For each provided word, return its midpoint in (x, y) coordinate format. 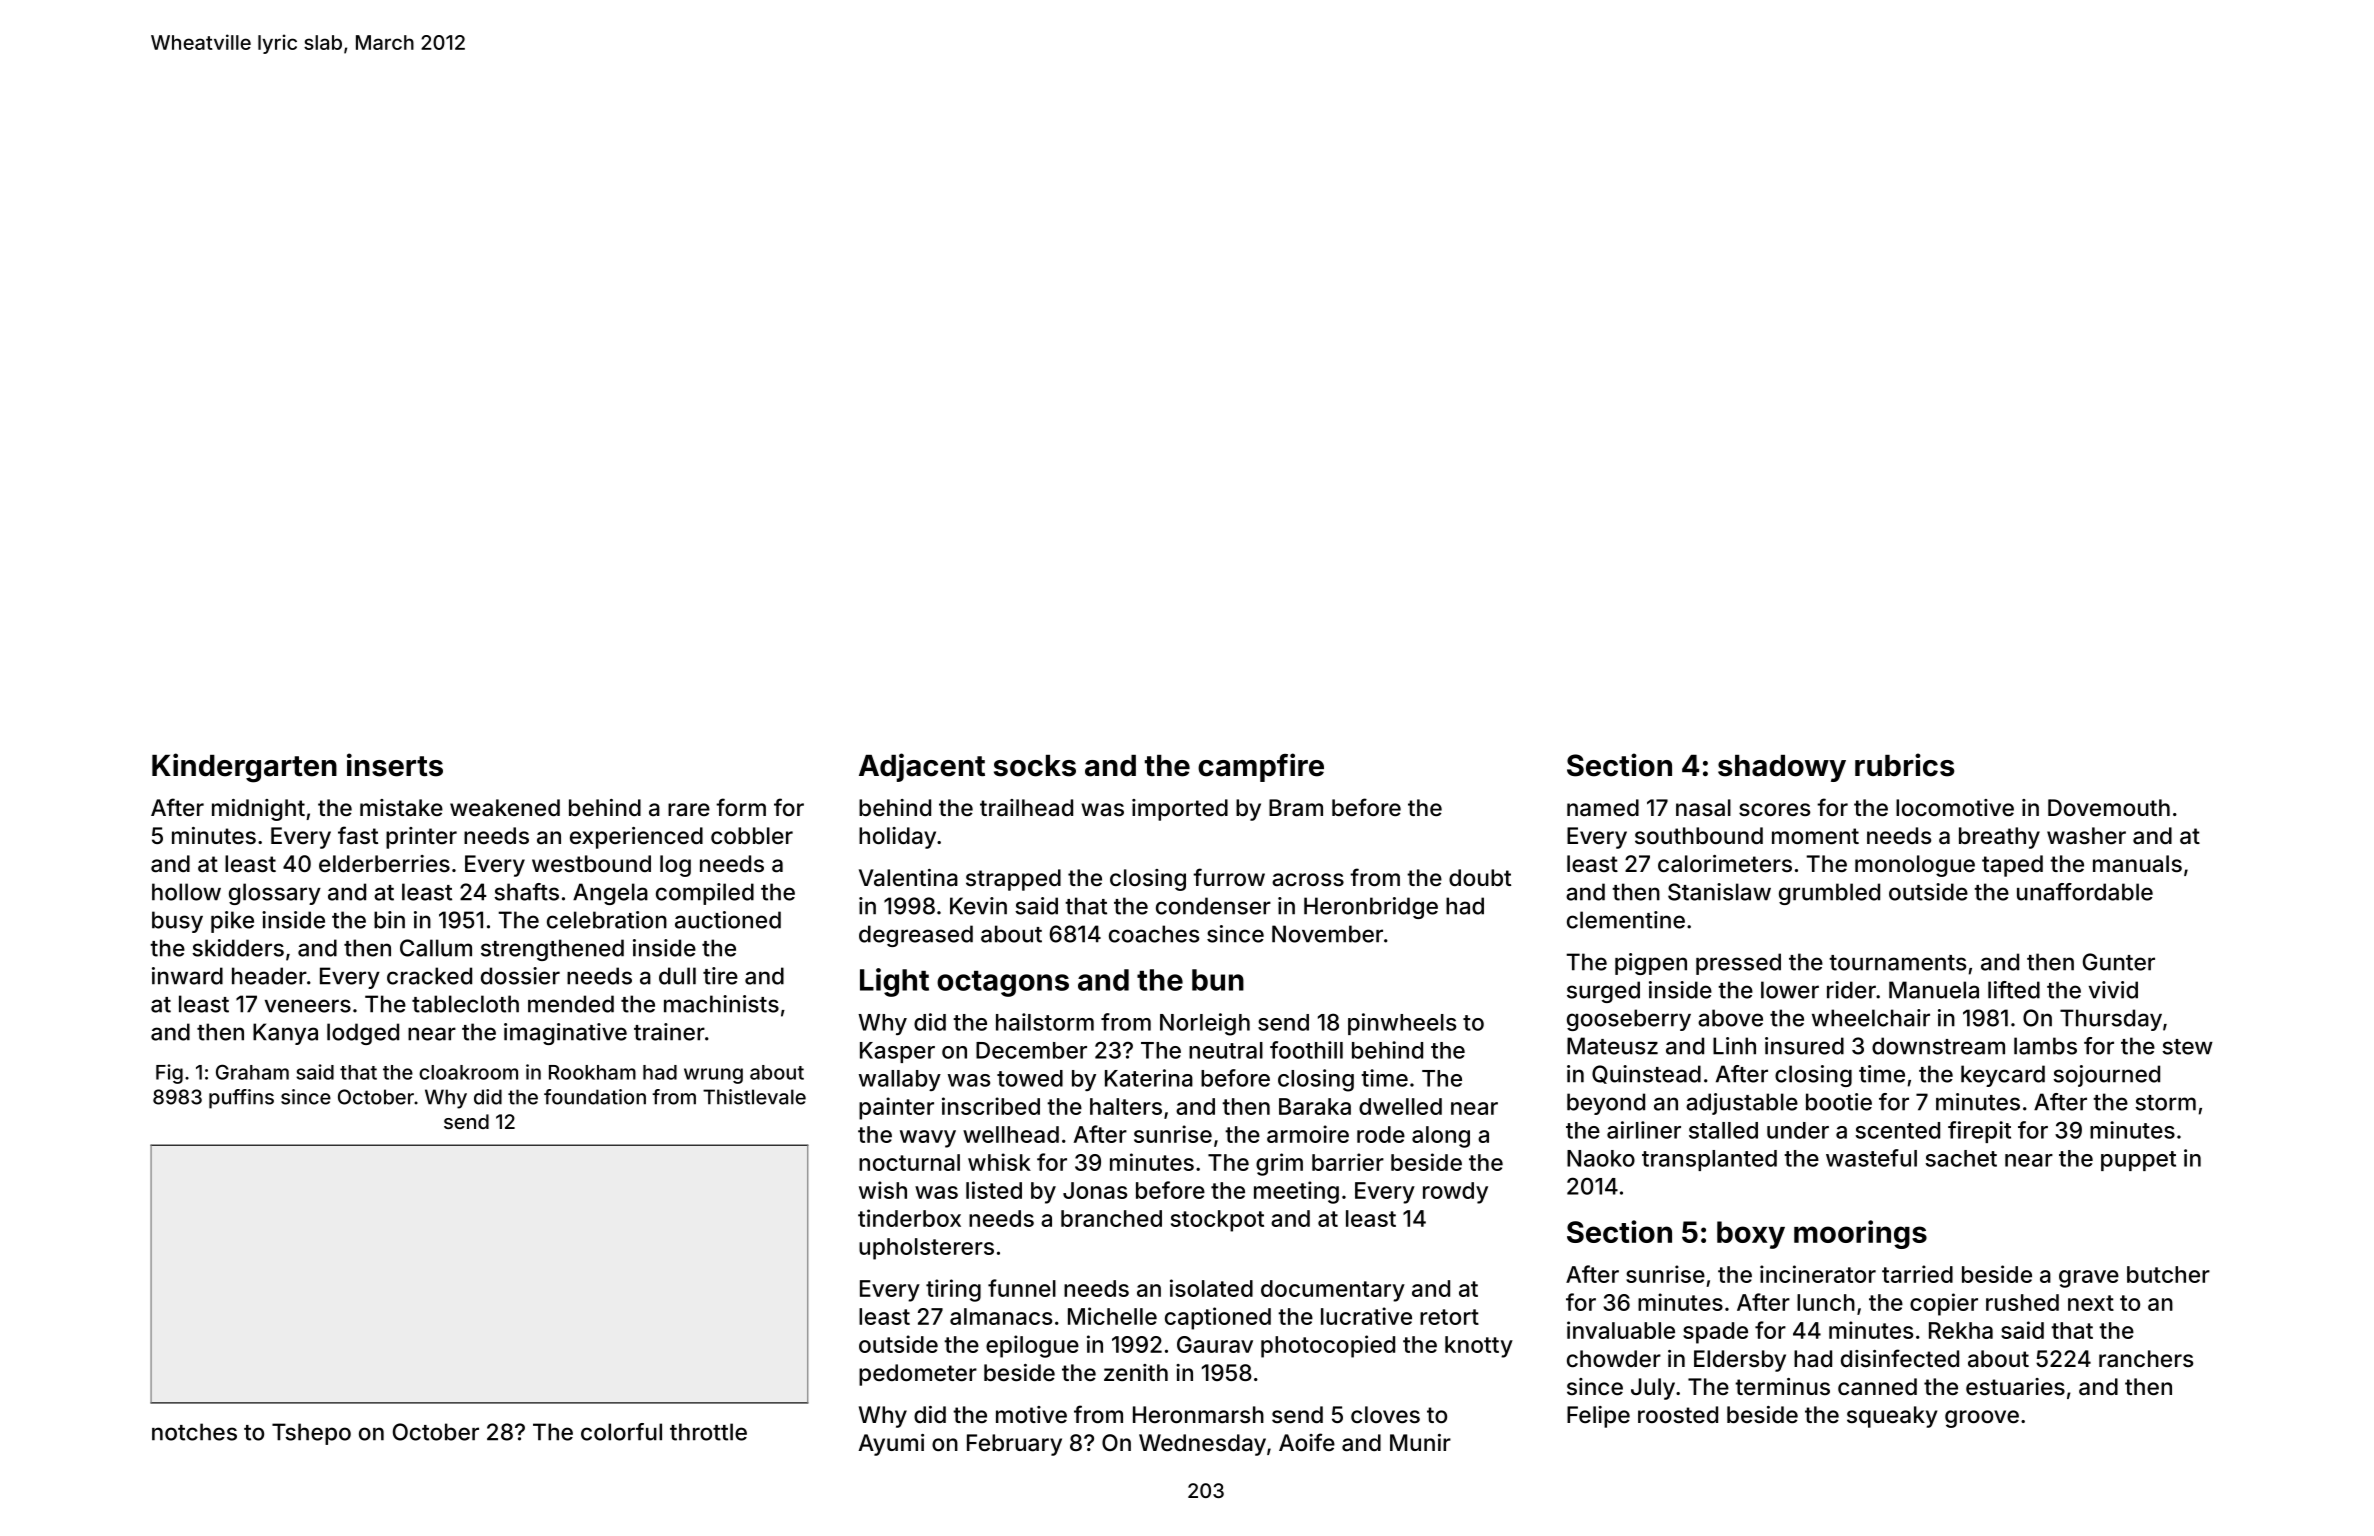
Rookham (592, 1072)
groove (1982, 1419)
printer (421, 838)
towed (1030, 1078)
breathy (1999, 838)
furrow (1229, 877)
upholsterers (926, 1249)
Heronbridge (1371, 908)
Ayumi (891, 1445)
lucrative (1366, 1316)
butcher (2168, 1274)
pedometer (918, 1375)
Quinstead (1646, 1074)
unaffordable (2085, 892)
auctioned (728, 920)
